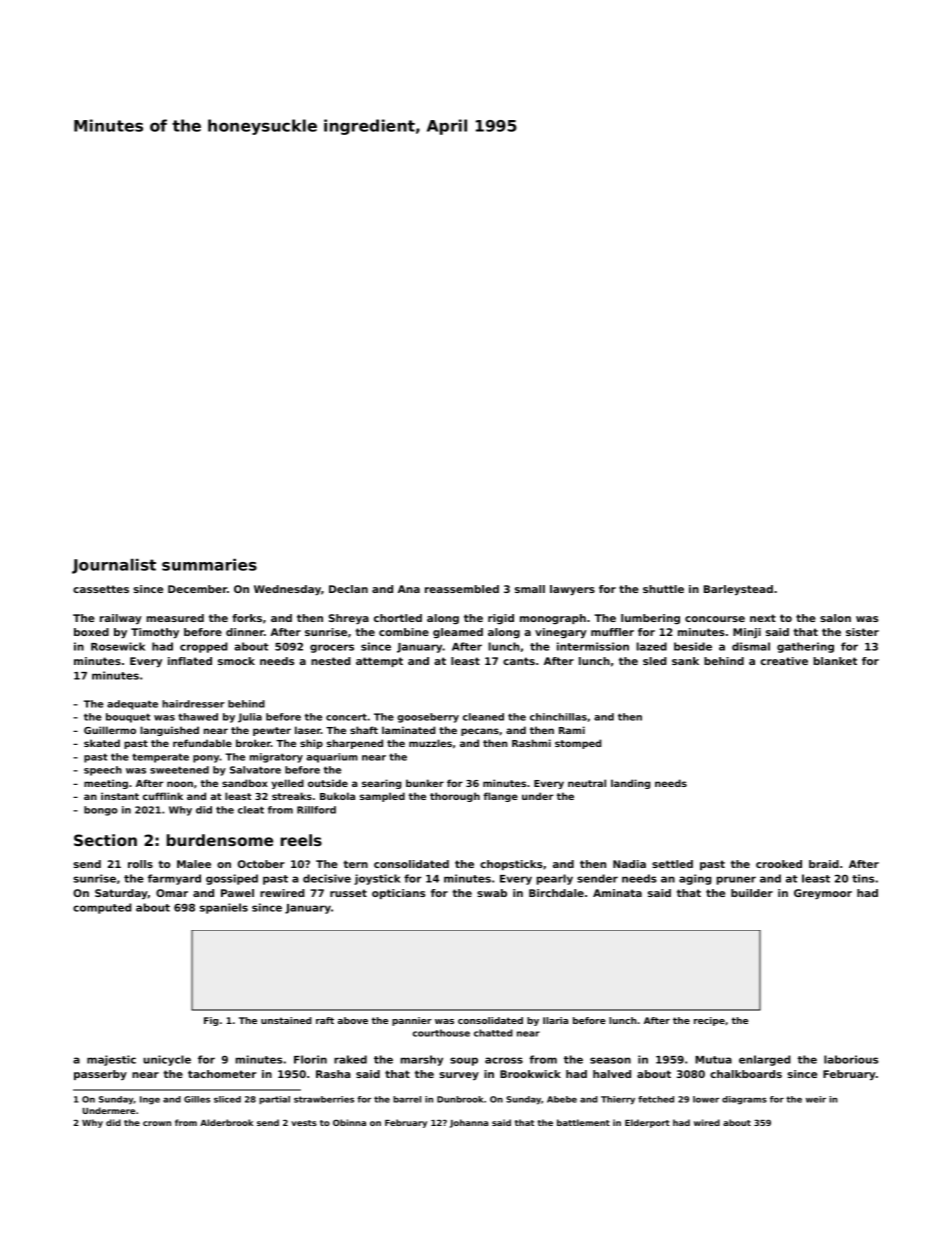 The image size is (952, 1233). Describe the element at coordinates (253, 743) in the screenshot. I see `broker` at that location.
